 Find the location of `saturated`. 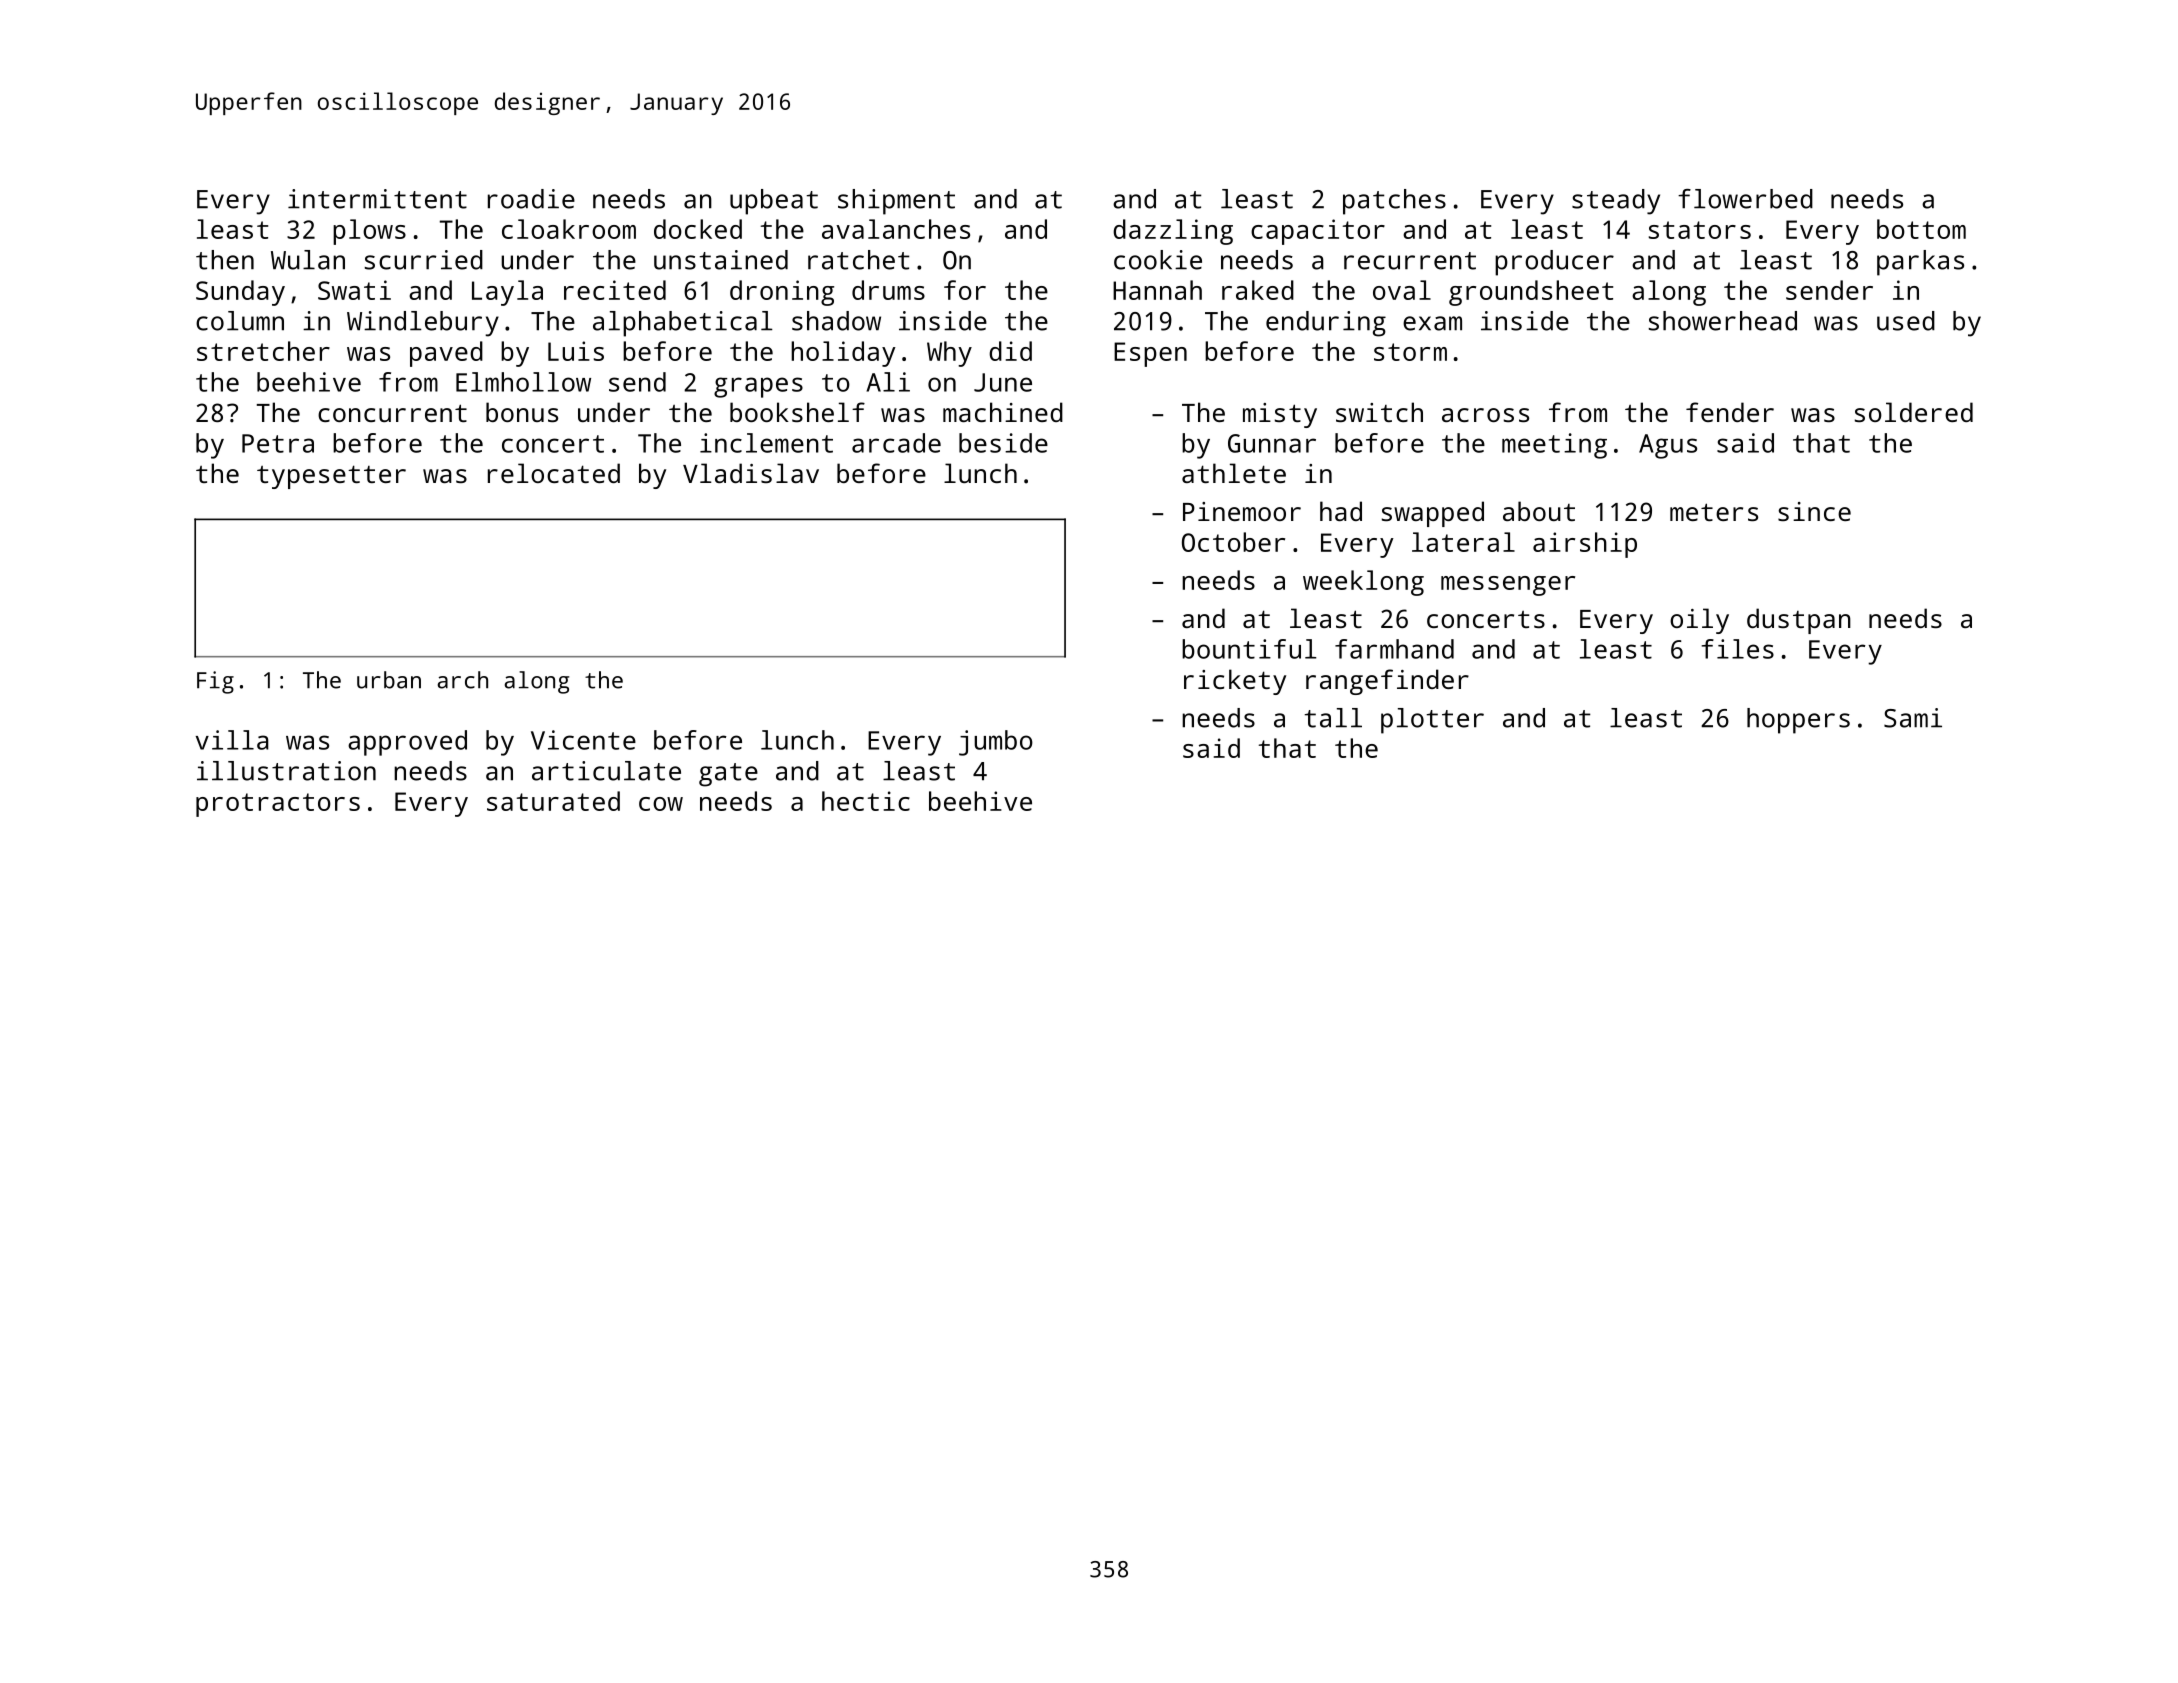

saturated is located at coordinates (553, 801).
